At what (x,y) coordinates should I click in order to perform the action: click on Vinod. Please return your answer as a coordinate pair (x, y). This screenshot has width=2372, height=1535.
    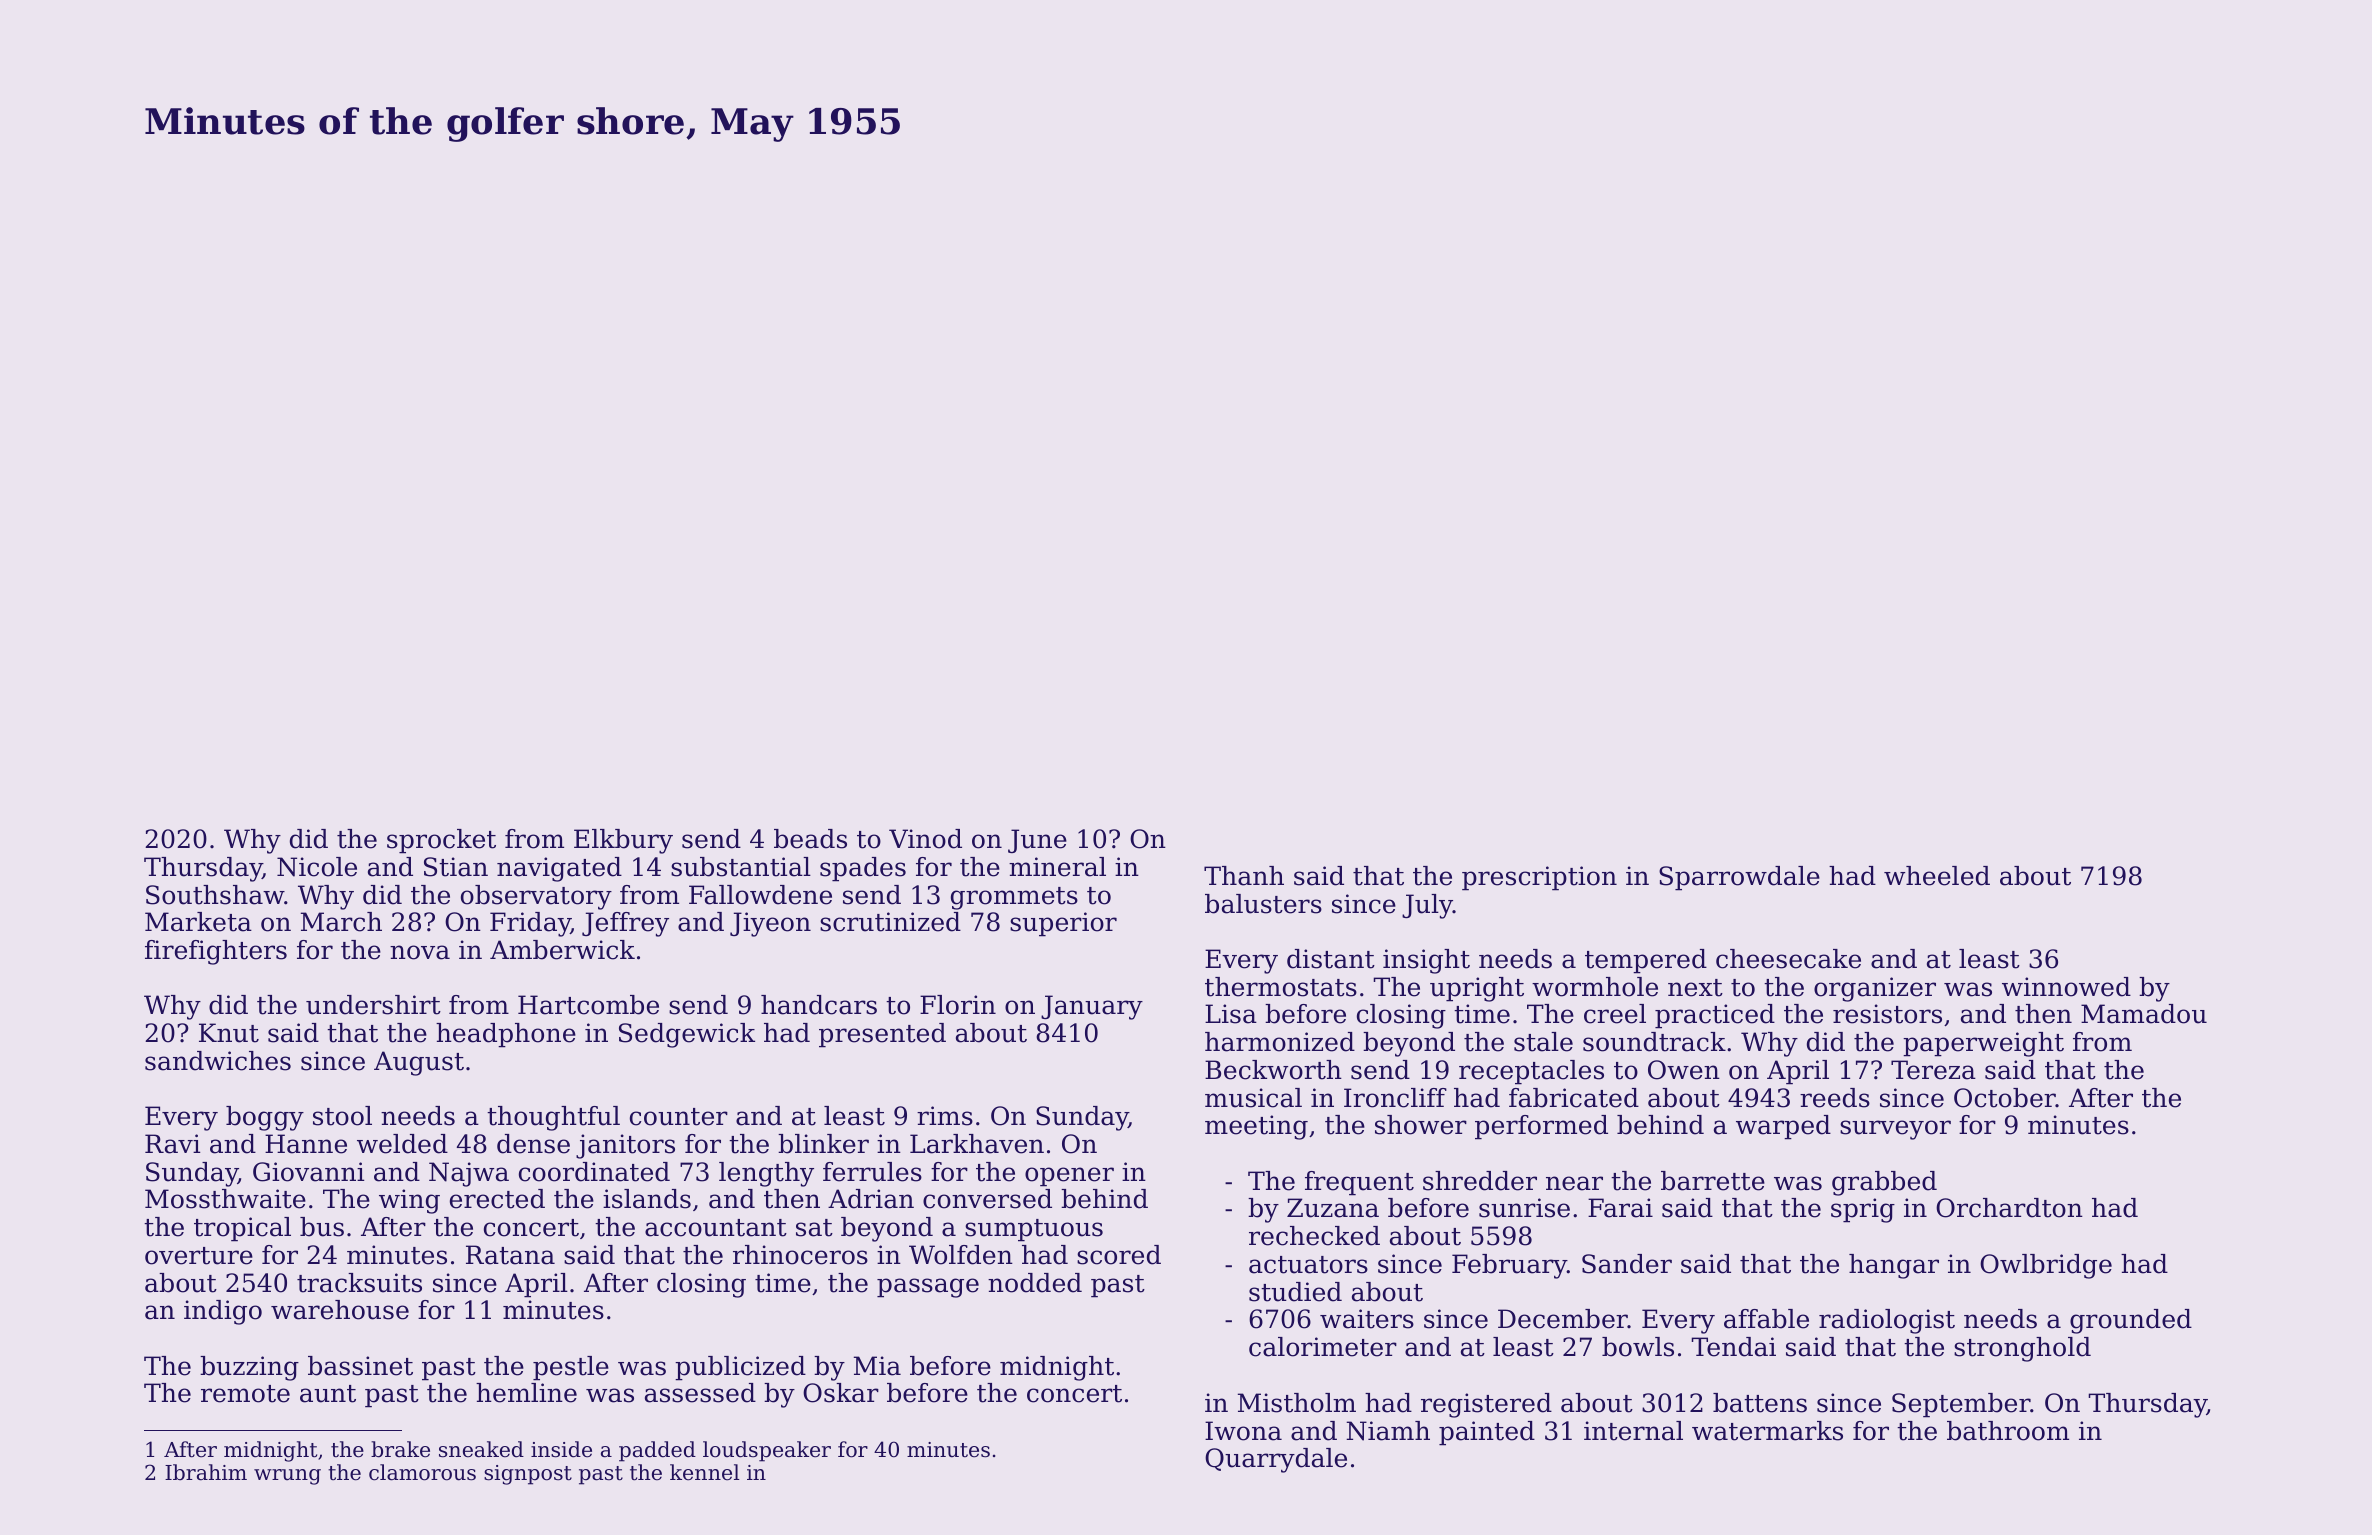
    Looking at the image, I should click on (925, 839).
